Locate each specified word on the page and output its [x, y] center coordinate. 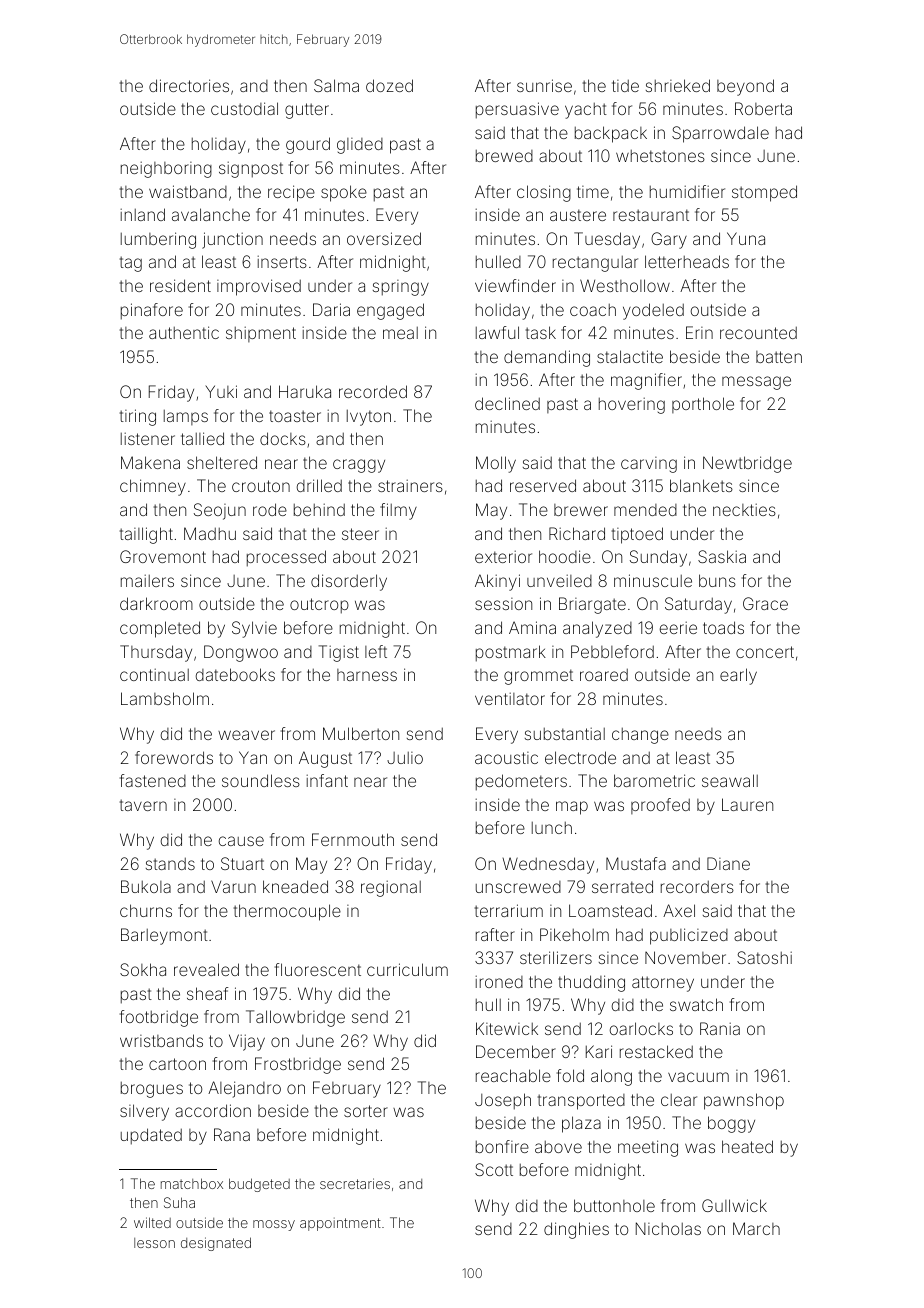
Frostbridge [298, 1065]
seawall [730, 780]
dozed [389, 85]
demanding [547, 358]
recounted [758, 333]
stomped [764, 193]
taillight [146, 535]
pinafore [152, 311]
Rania [720, 1028]
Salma [336, 85]
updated [151, 1136]
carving [649, 465]
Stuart [242, 863]
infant [327, 780]
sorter [366, 1111]
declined [507, 403]
